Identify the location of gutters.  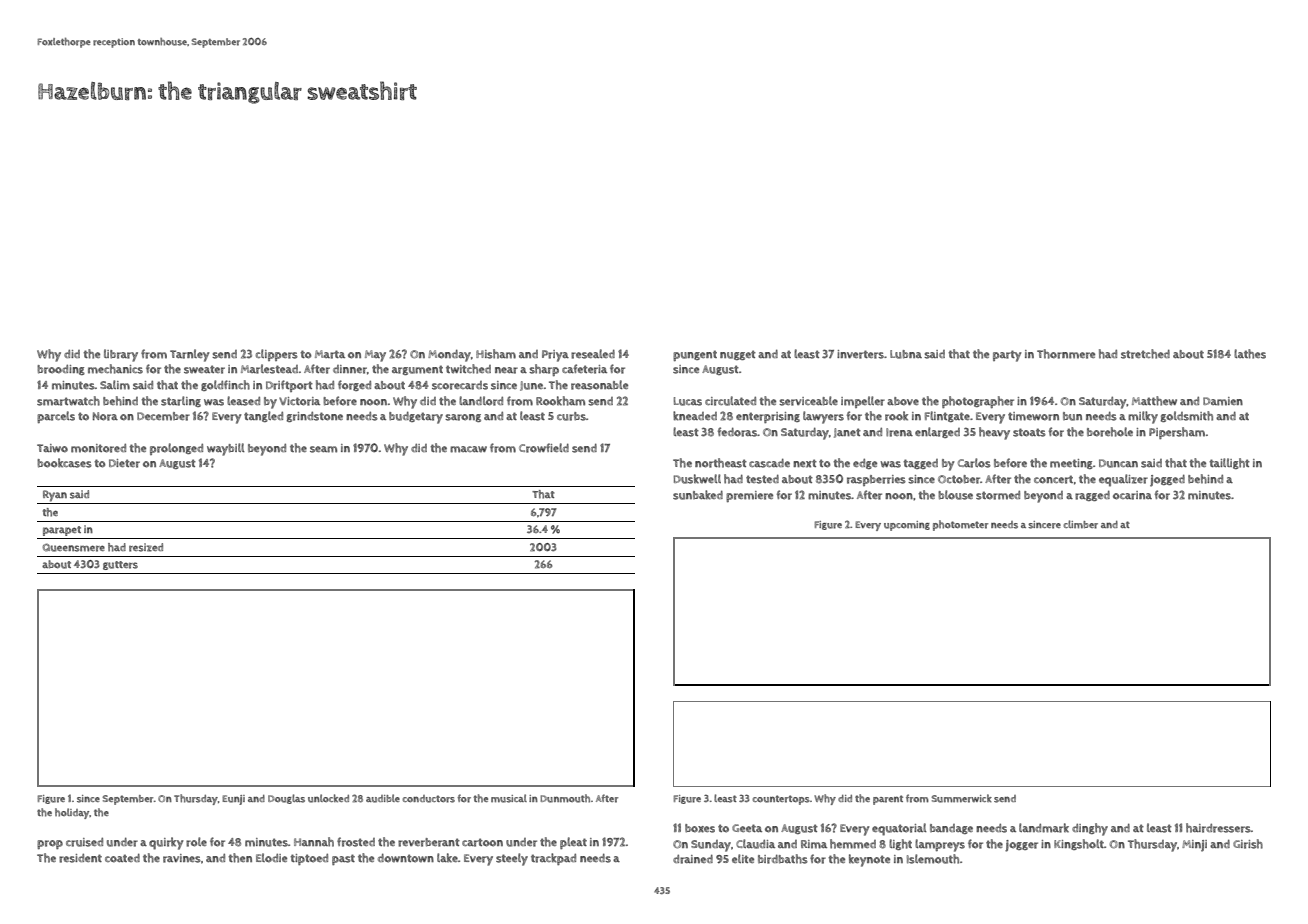
(120, 565).
